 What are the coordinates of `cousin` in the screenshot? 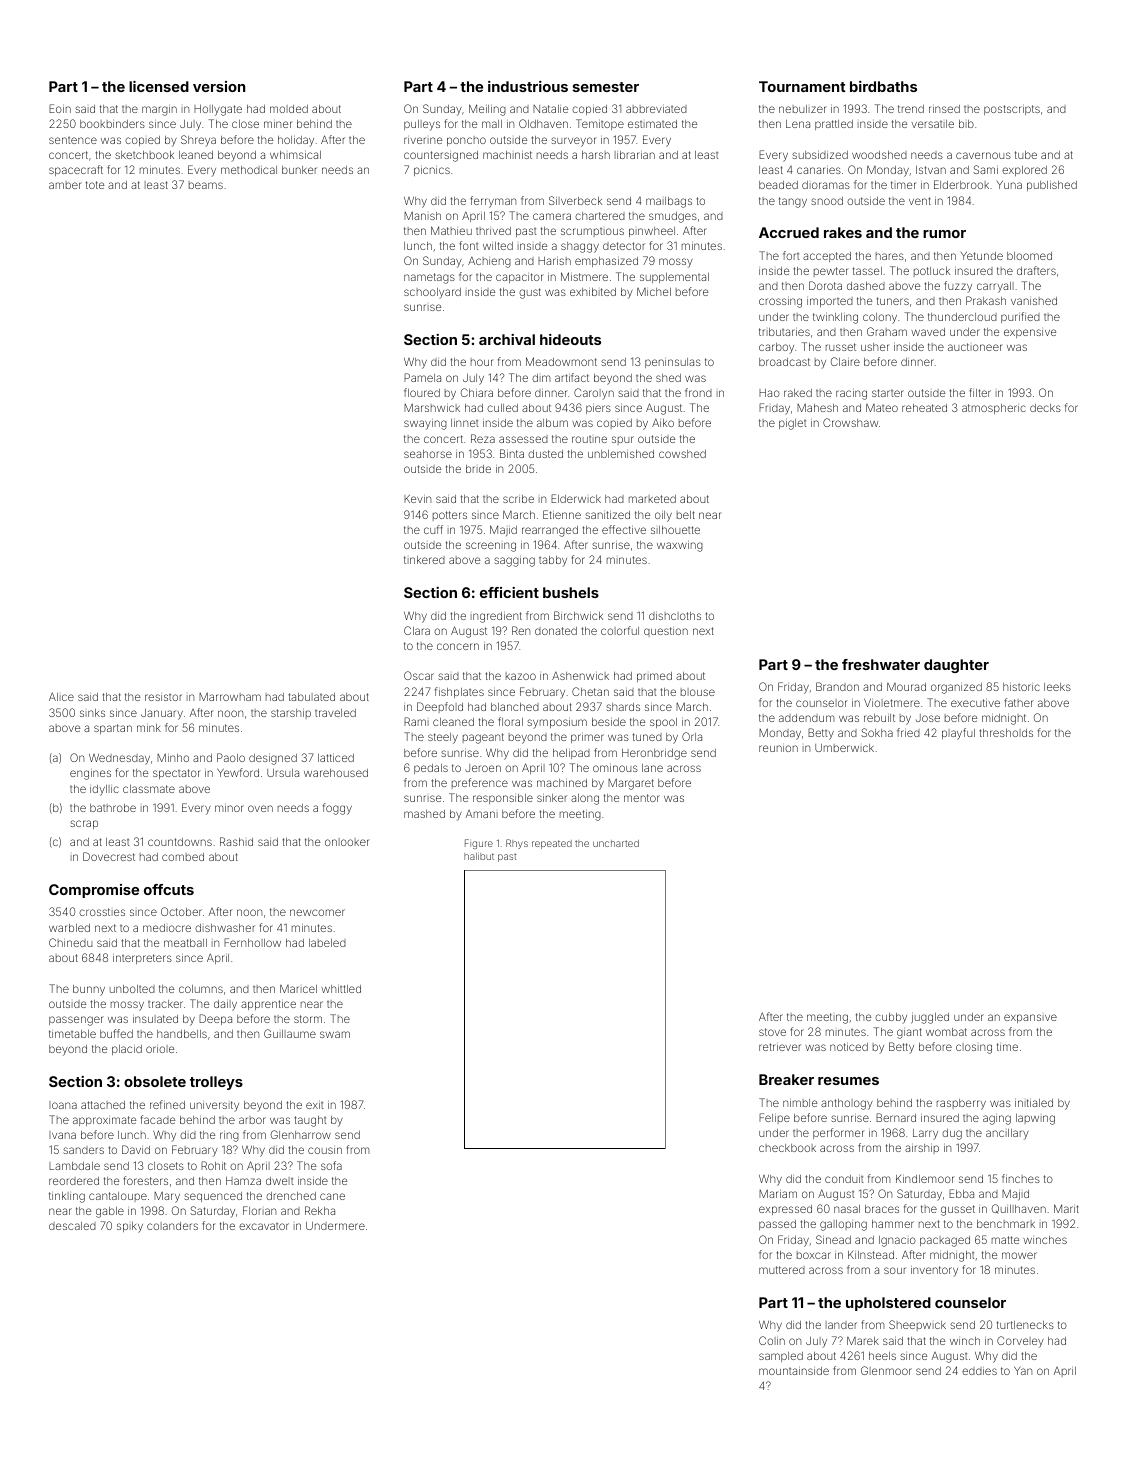 It's located at (325, 1150).
